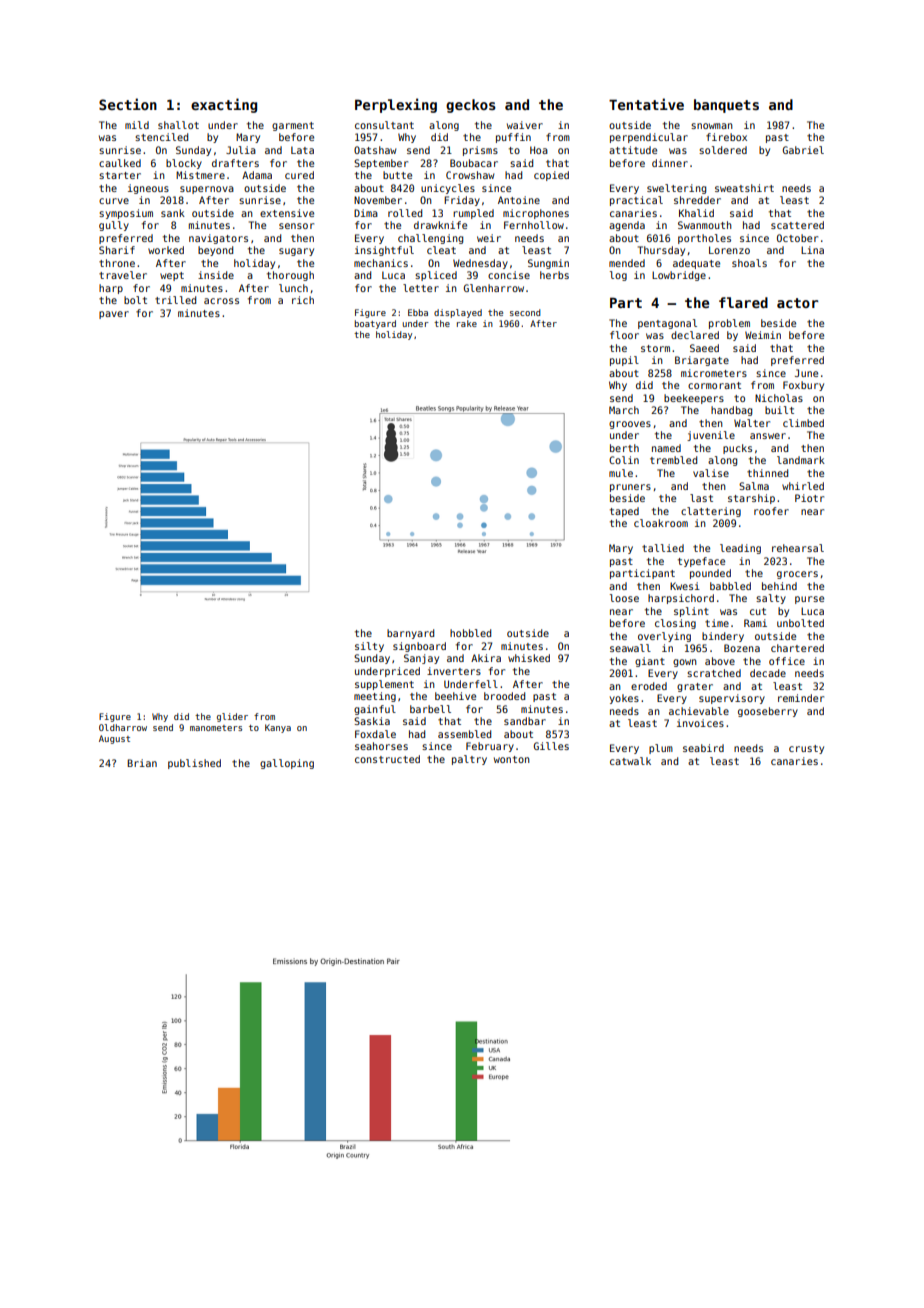 This screenshot has height=1308, width=924. I want to click on taped, so click(624, 512).
